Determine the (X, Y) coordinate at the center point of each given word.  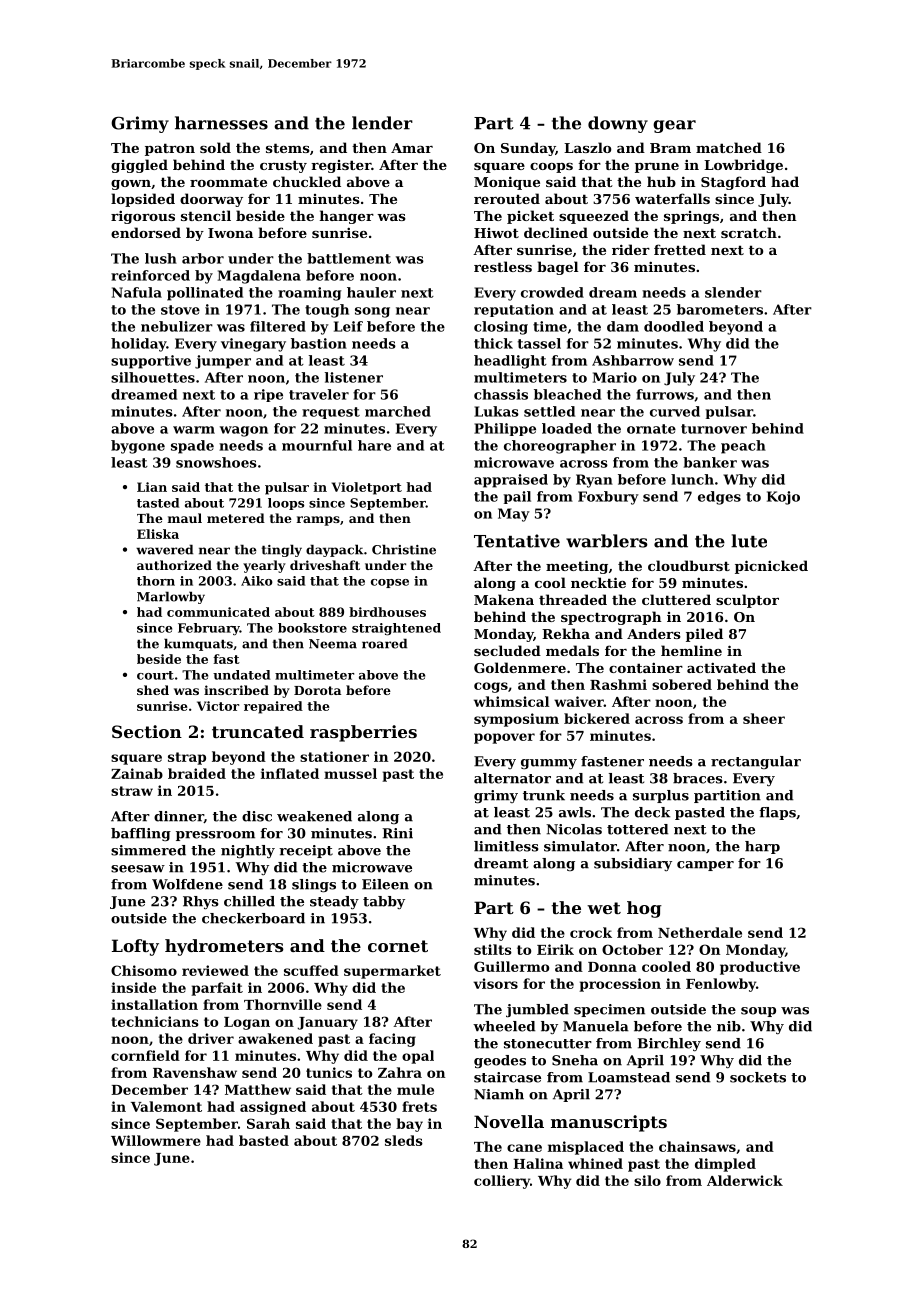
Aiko (257, 581)
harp (762, 847)
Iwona (230, 233)
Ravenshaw (195, 1072)
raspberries (363, 733)
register (341, 166)
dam (623, 326)
